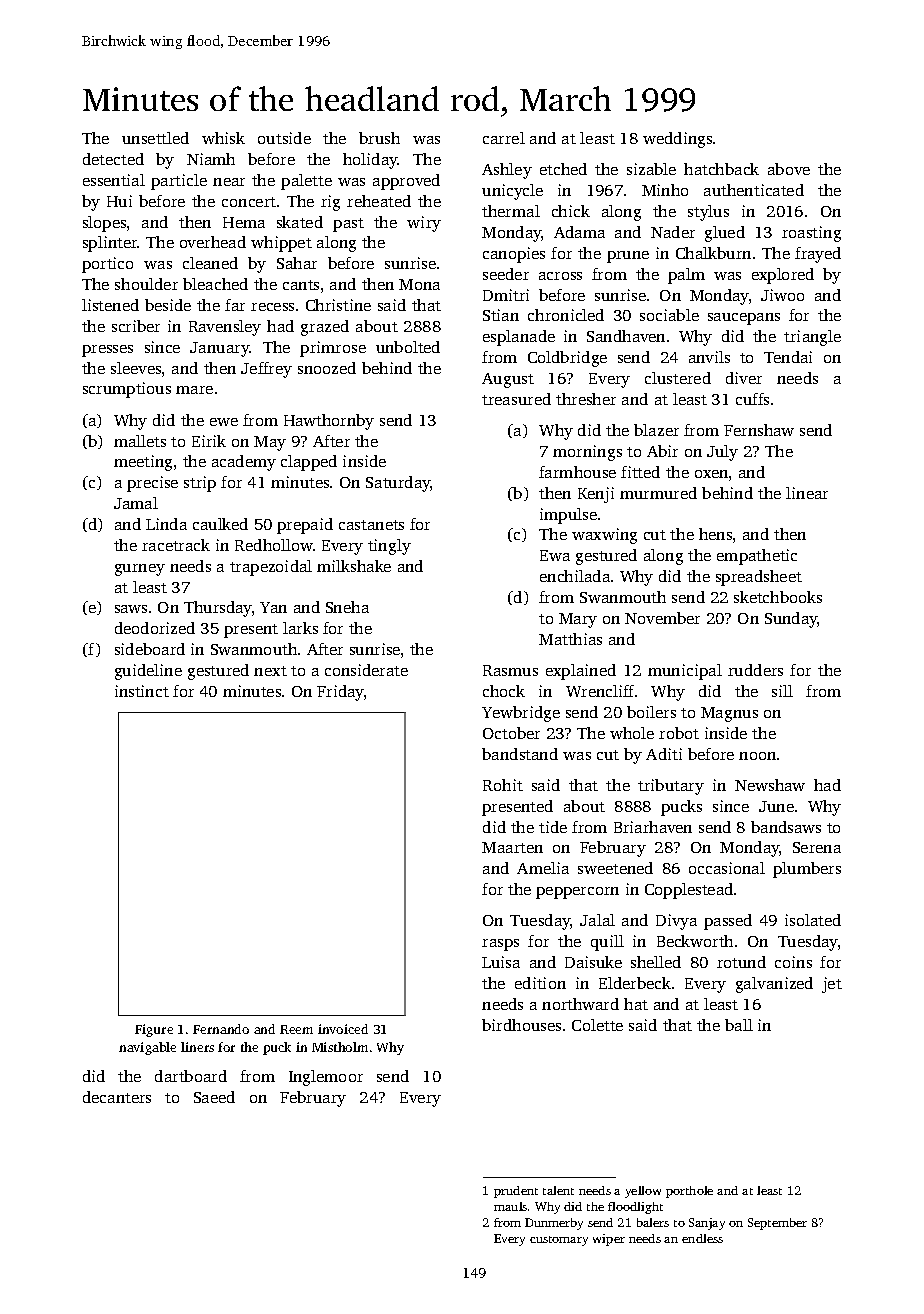  I want to click on Maarten, so click(512, 847).
